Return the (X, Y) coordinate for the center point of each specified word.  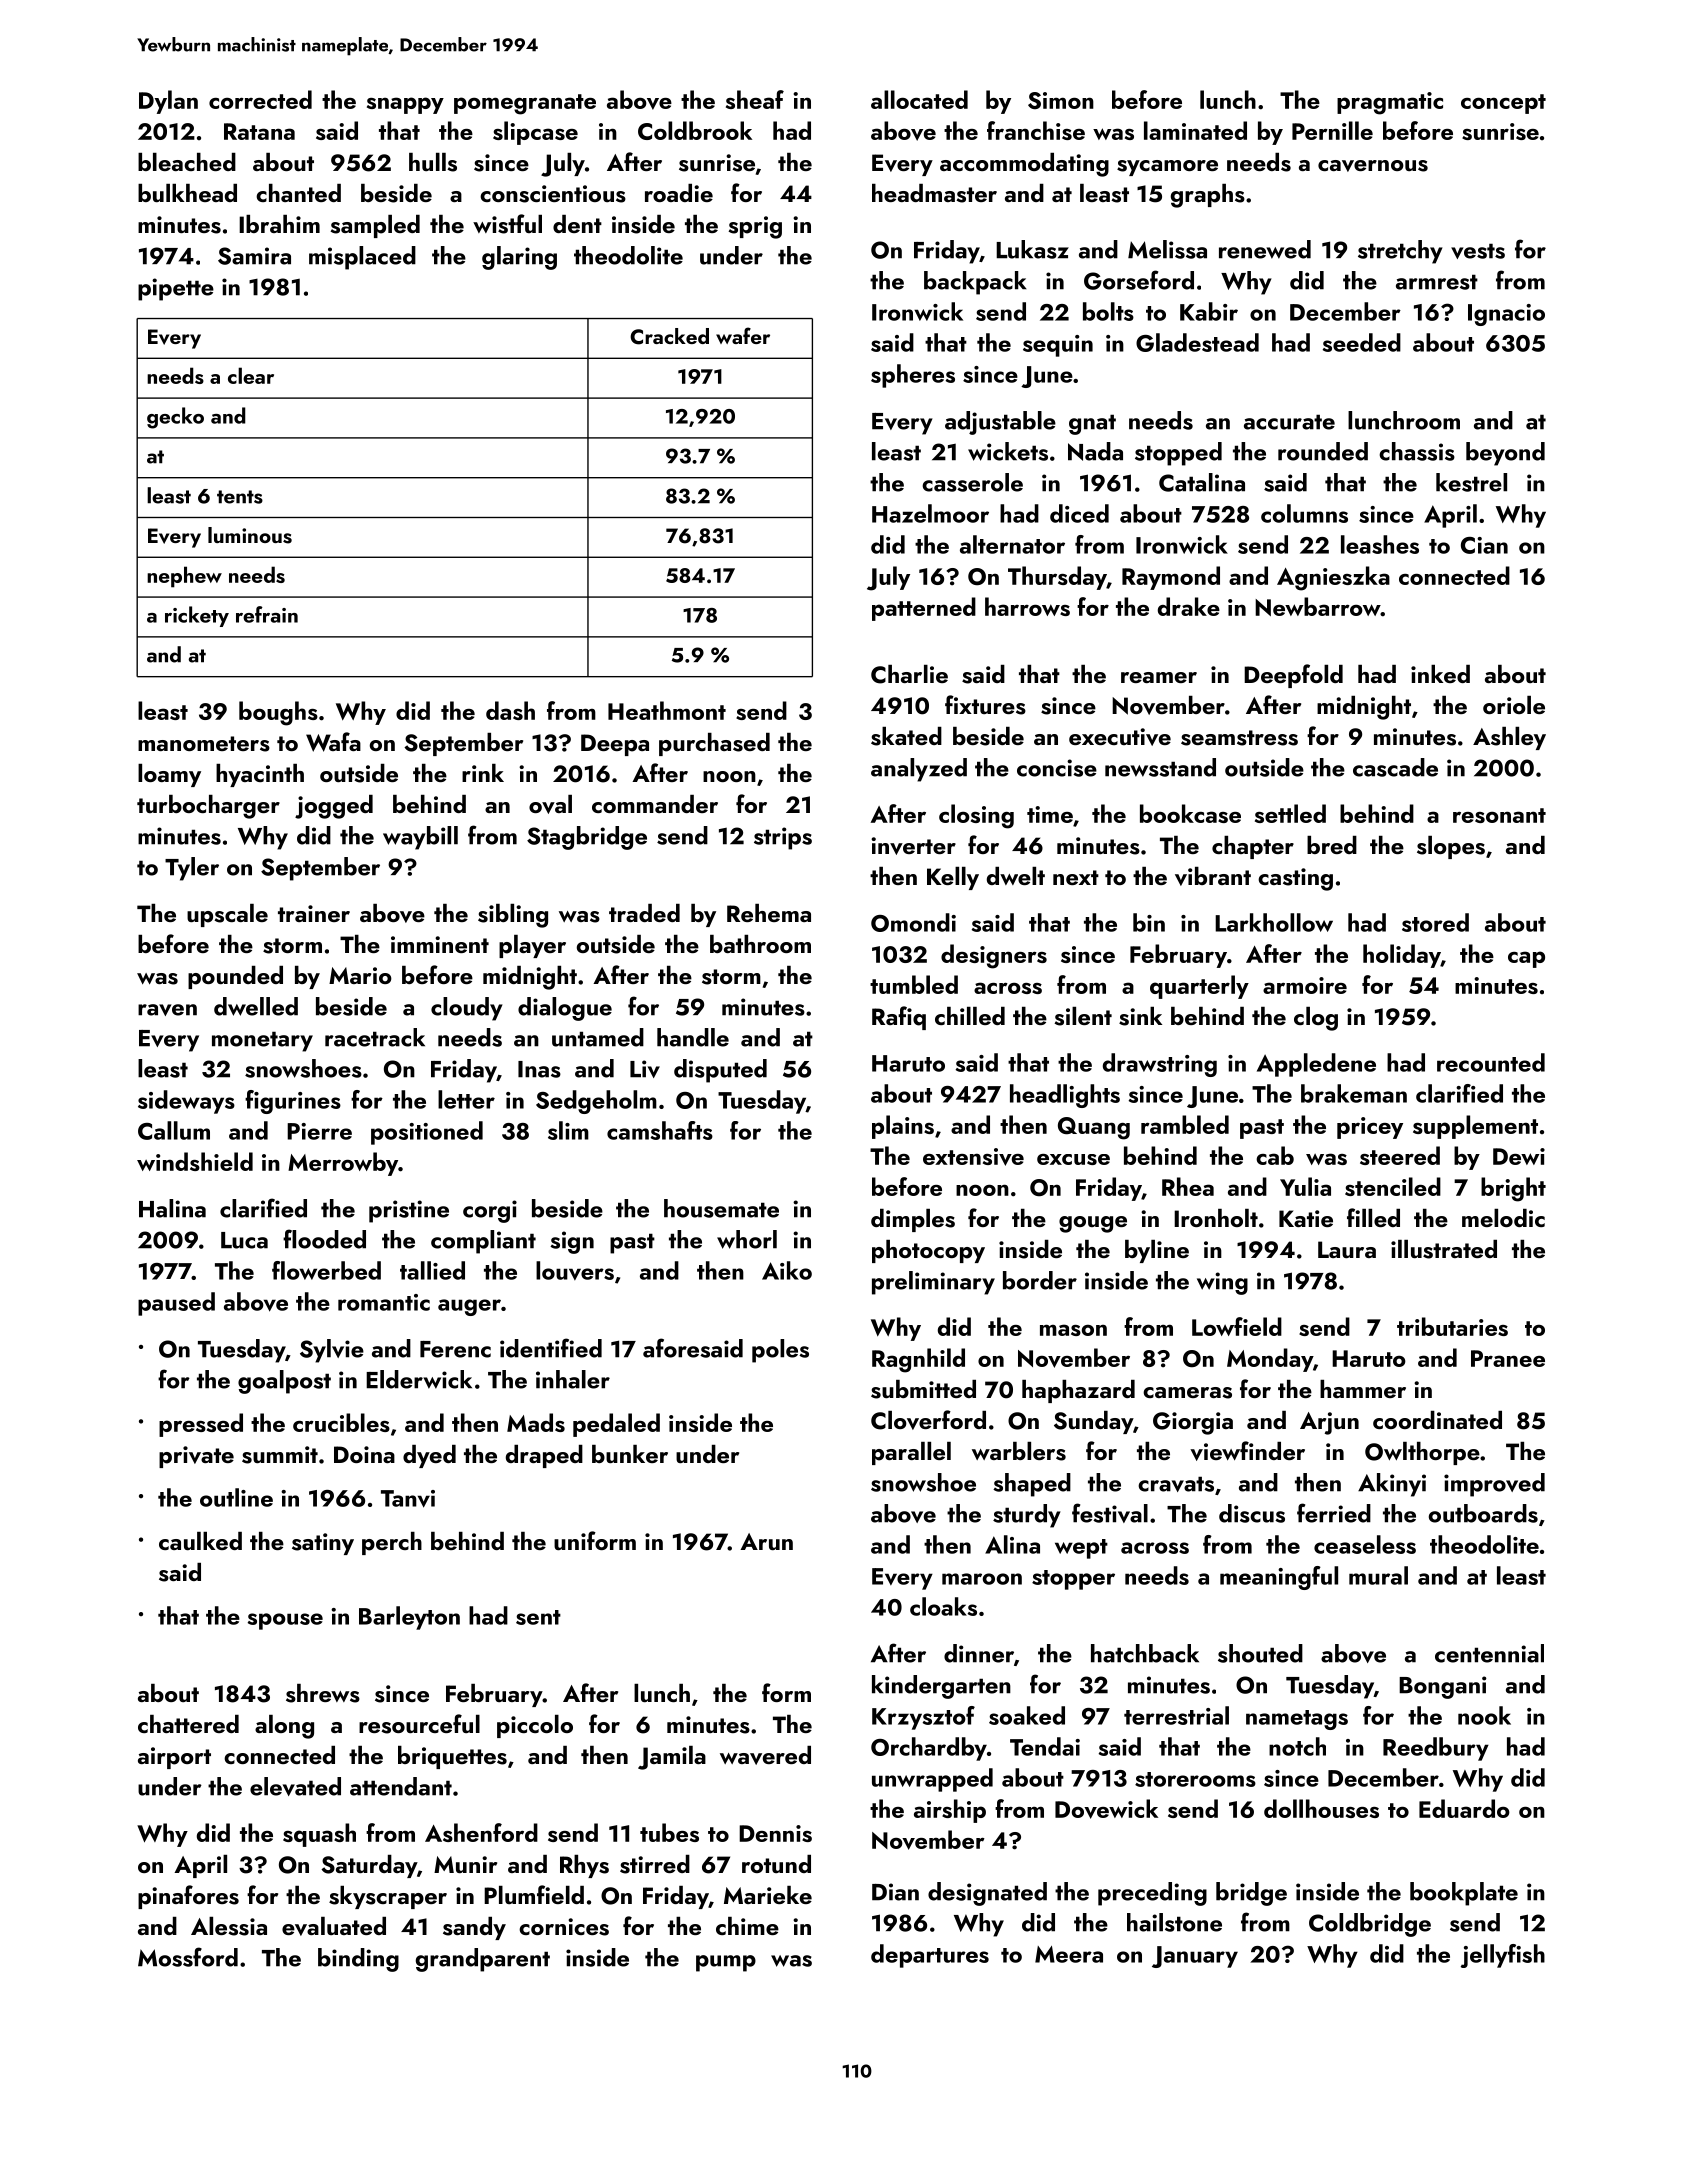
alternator (1012, 544)
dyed (429, 1456)
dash (510, 710)
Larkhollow (1274, 922)
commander (655, 804)
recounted (1491, 1062)
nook (1484, 1715)
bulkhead (187, 193)
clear (251, 375)
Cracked (669, 336)
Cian (1484, 545)
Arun (766, 1541)
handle (693, 1037)
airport (174, 1758)
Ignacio (1506, 315)
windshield (195, 1161)
